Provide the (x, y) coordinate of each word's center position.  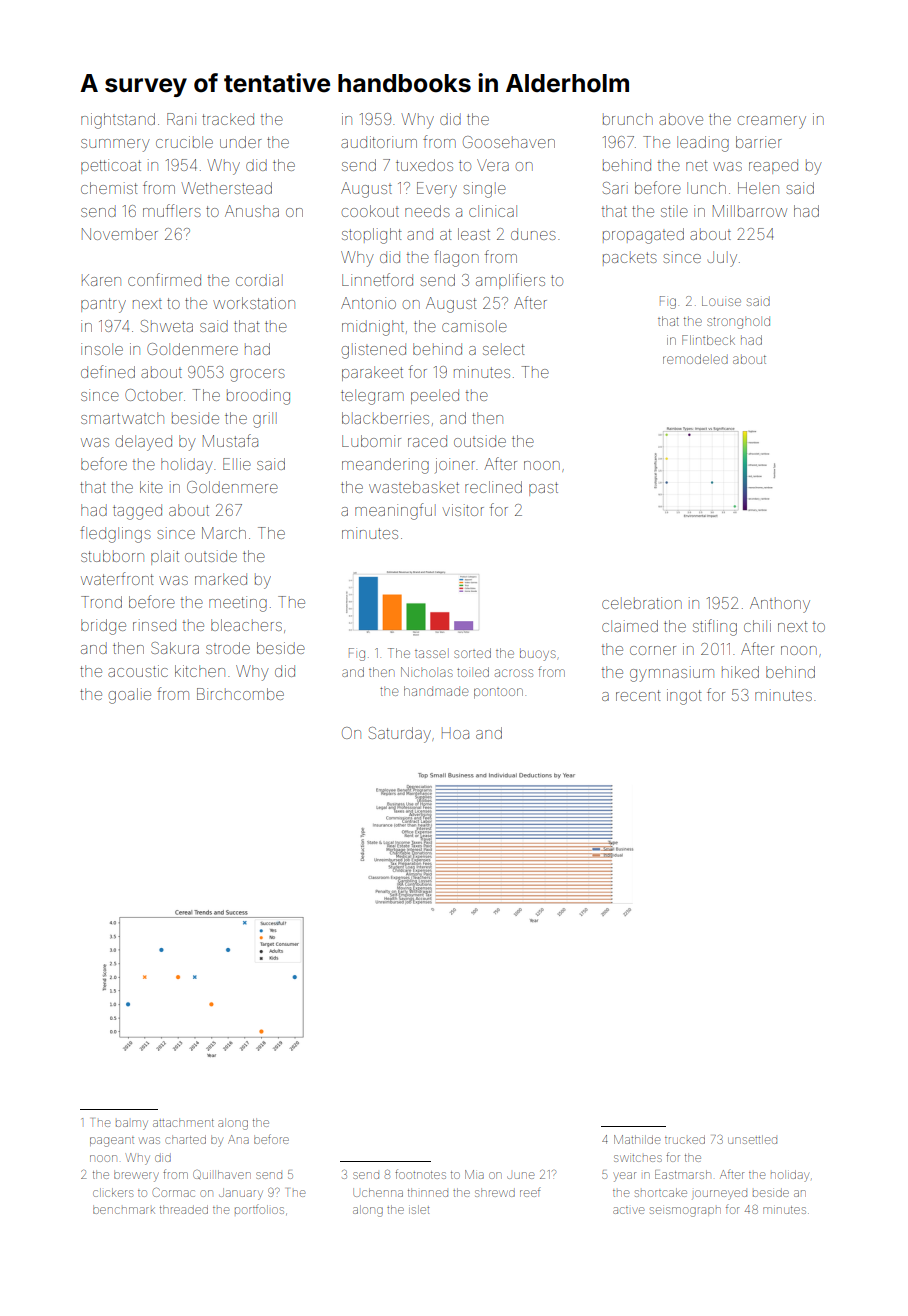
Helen (758, 188)
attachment (183, 1122)
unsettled (752, 1139)
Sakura (175, 648)
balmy (132, 1125)
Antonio (368, 303)
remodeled (695, 359)
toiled (473, 672)
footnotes (420, 1174)
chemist (109, 188)
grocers (257, 375)
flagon (456, 258)
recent (638, 695)
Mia (474, 1174)
